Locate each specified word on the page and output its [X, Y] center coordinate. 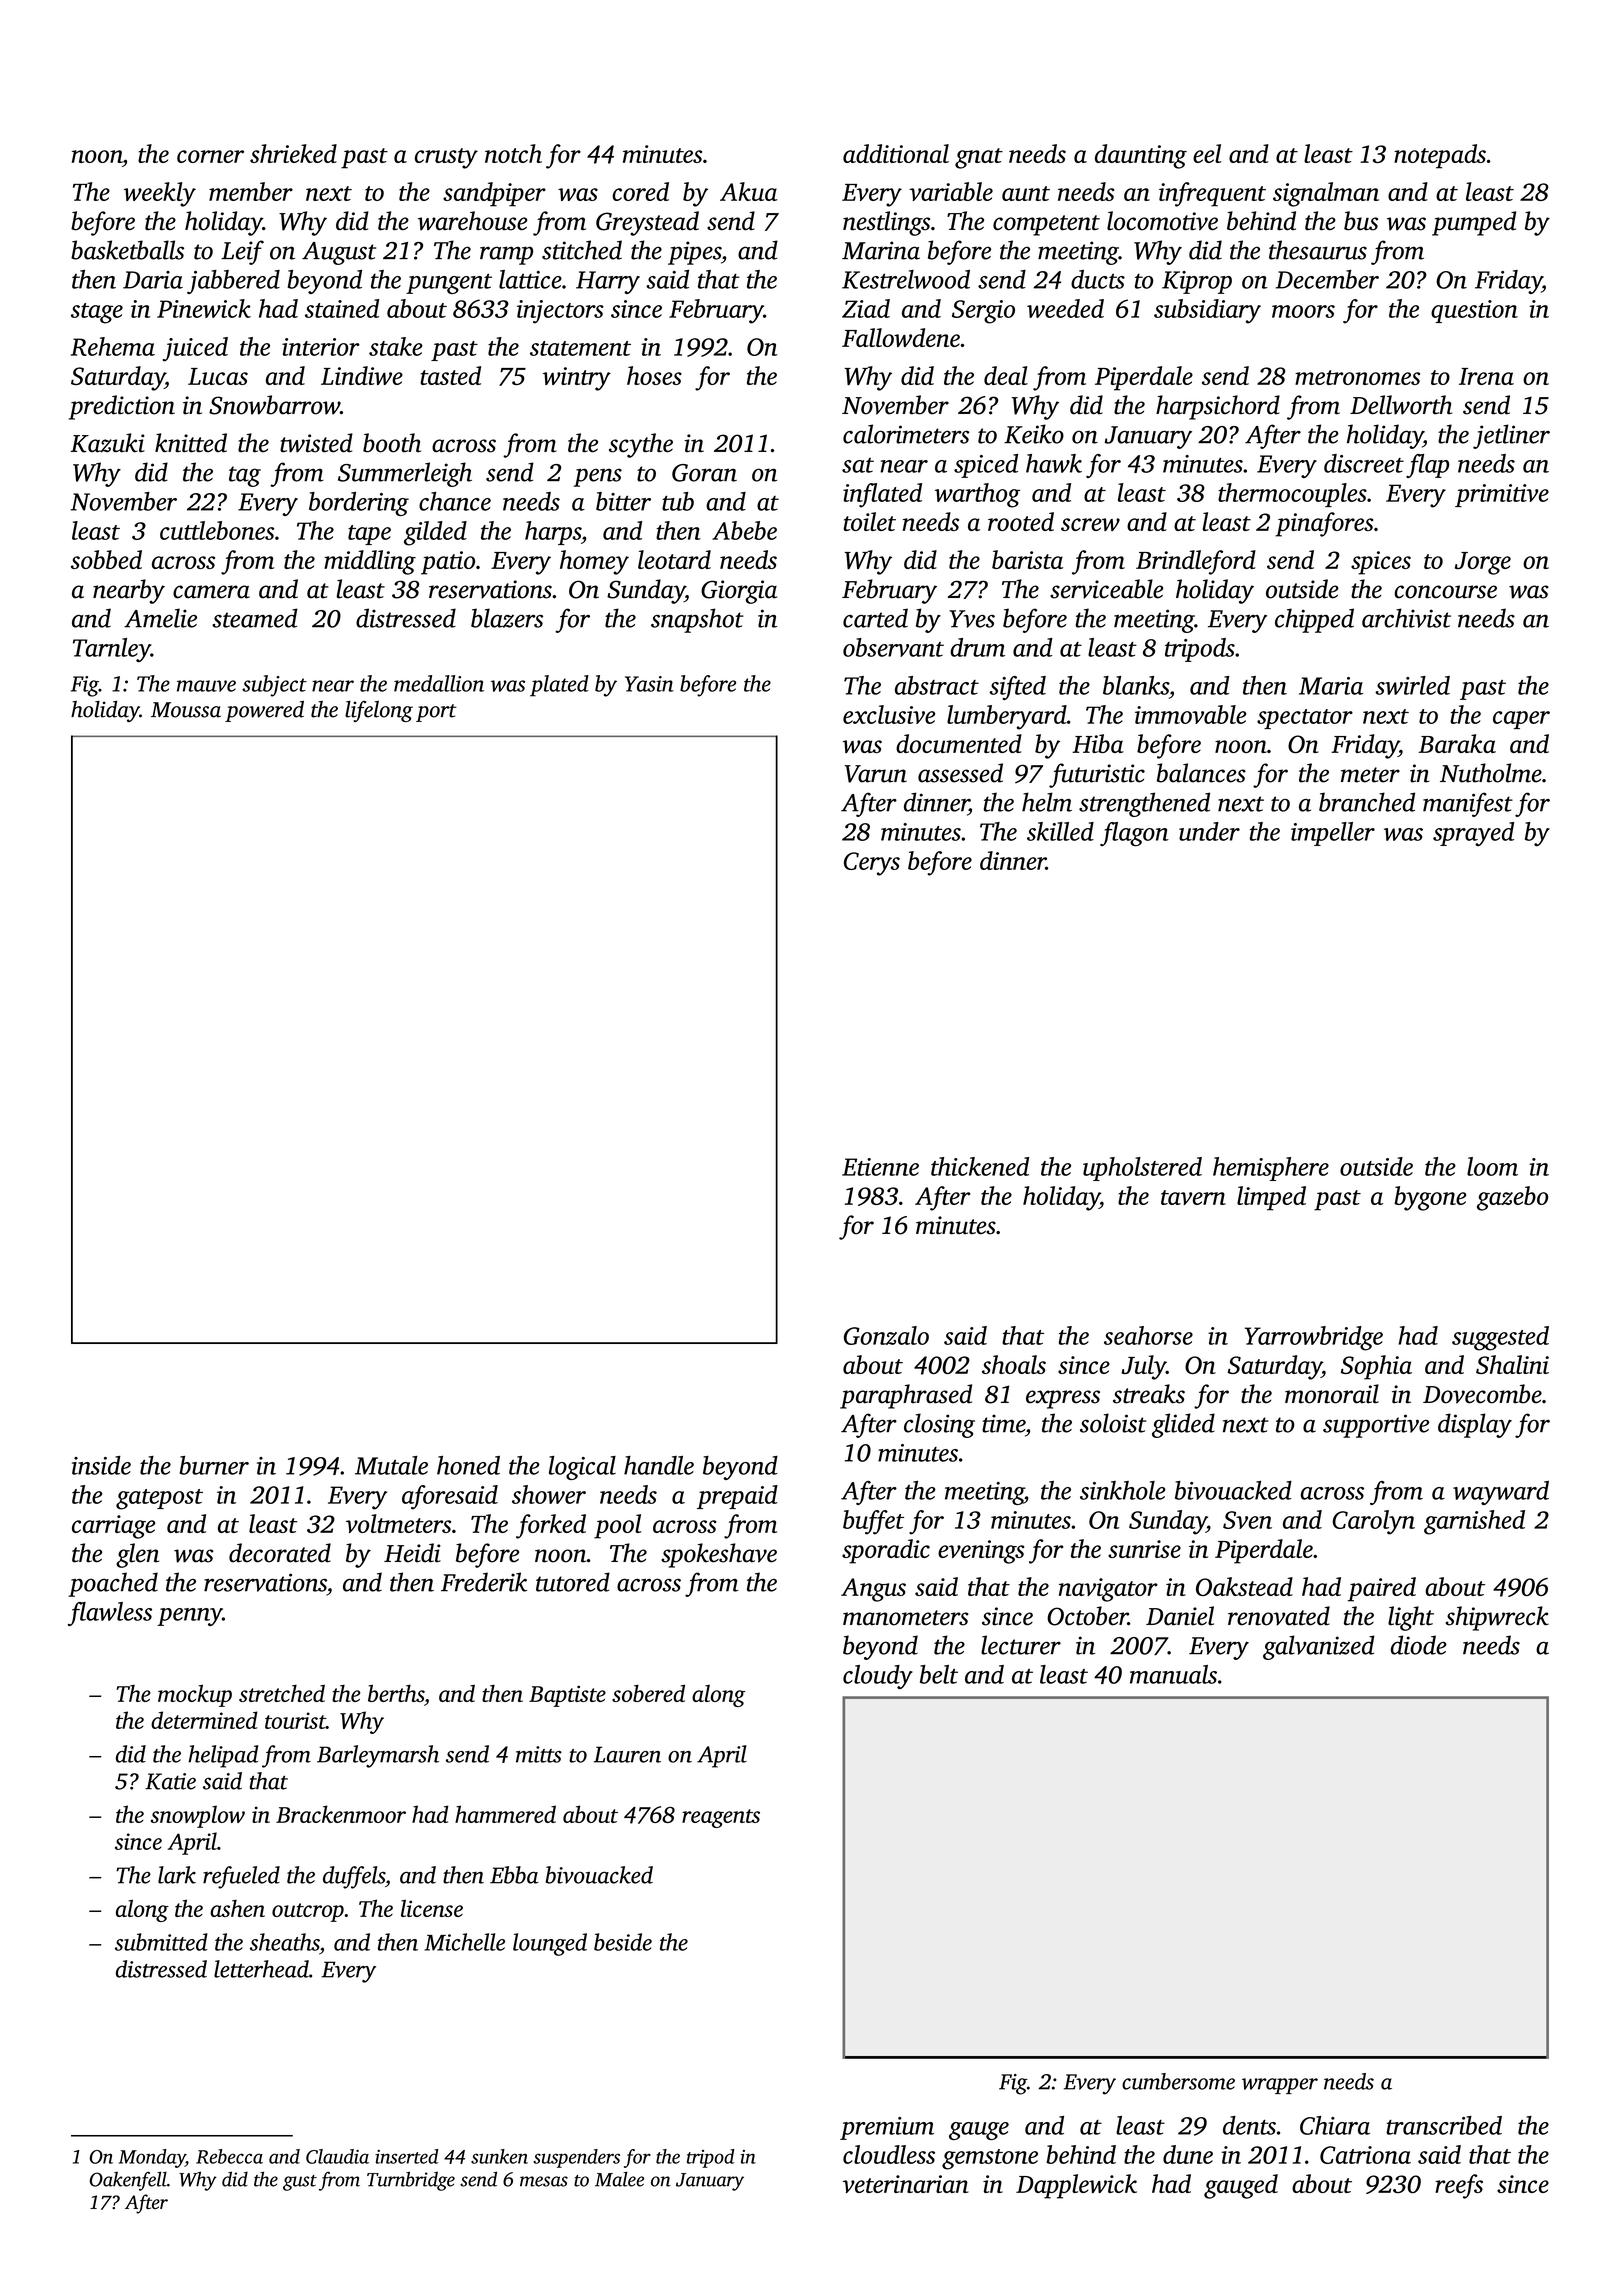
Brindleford [1196, 562]
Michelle [464, 1942]
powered [264, 711]
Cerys [872, 864]
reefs [1459, 2186]
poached [113, 1584]
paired [1382, 1589]
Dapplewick [1076, 2186]
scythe [641, 445]
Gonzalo [886, 1335]
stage [97, 313]
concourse [1445, 592]
